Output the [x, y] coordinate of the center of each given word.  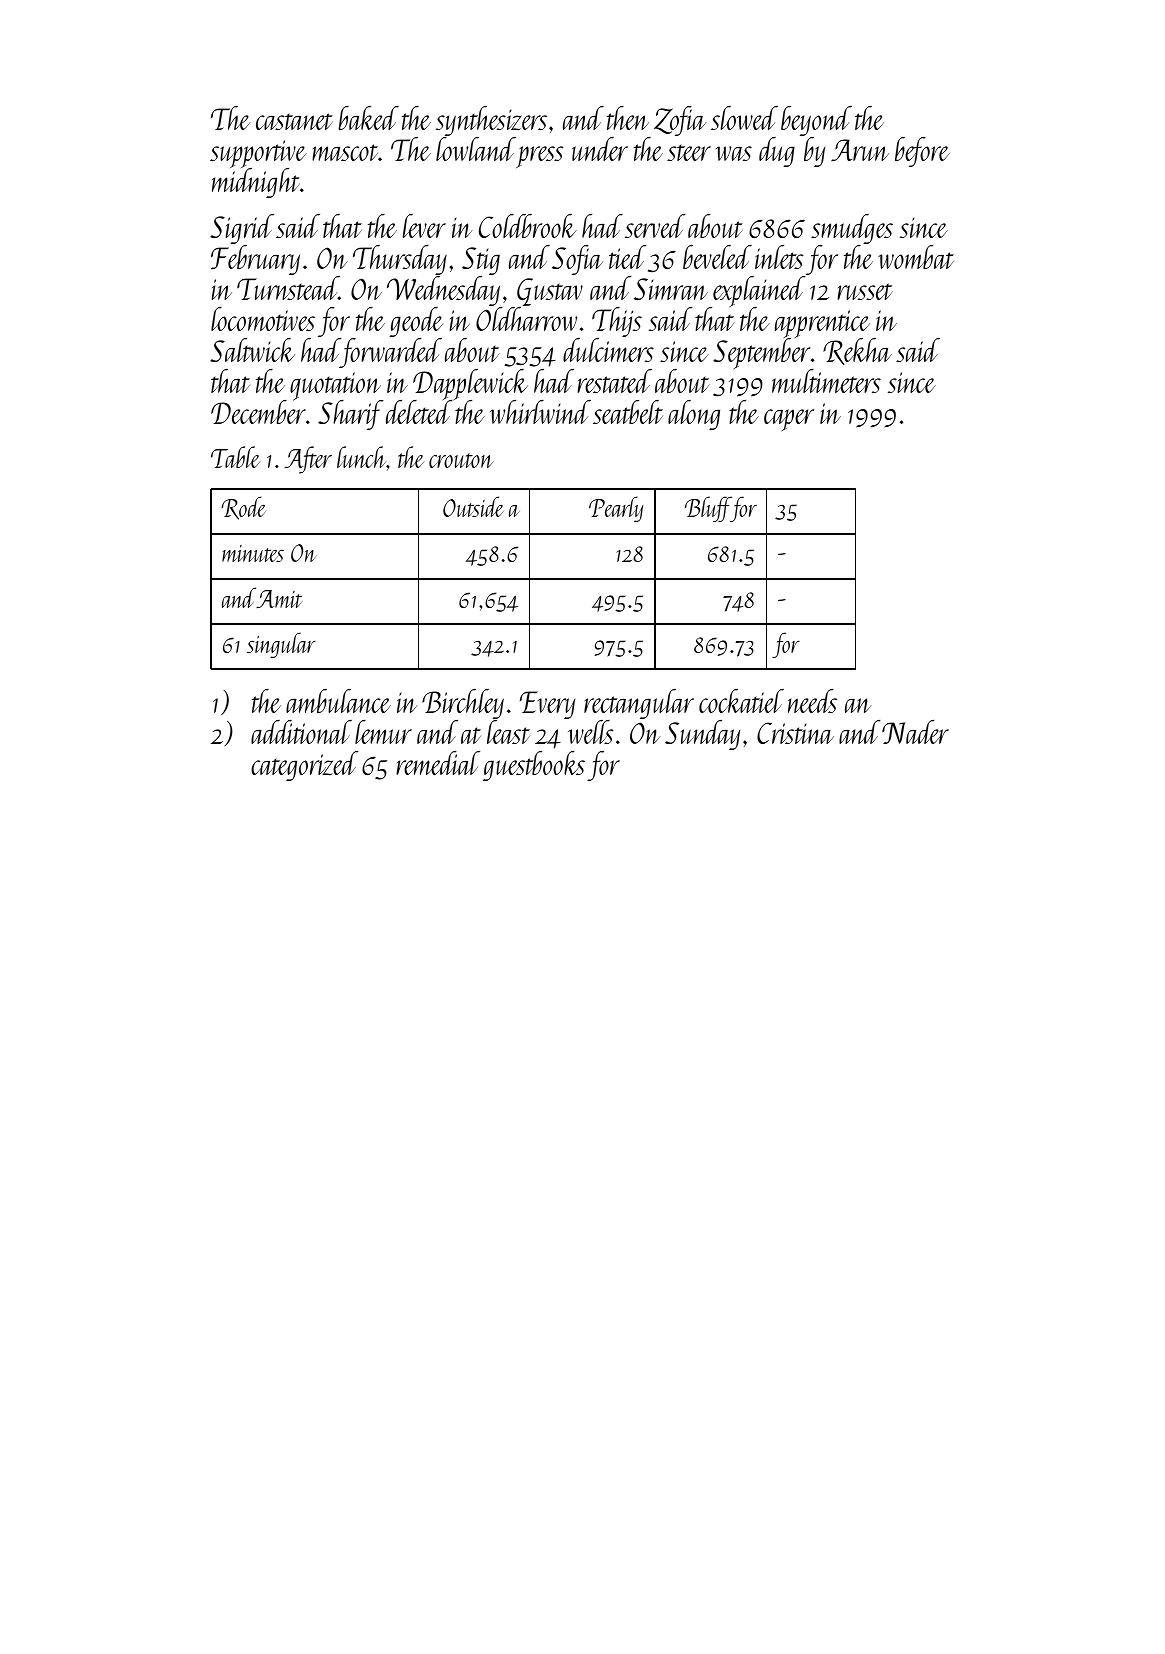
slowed [744, 118]
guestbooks [534, 766]
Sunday [702, 735]
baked [368, 118]
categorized [304, 766]
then [628, 118]
